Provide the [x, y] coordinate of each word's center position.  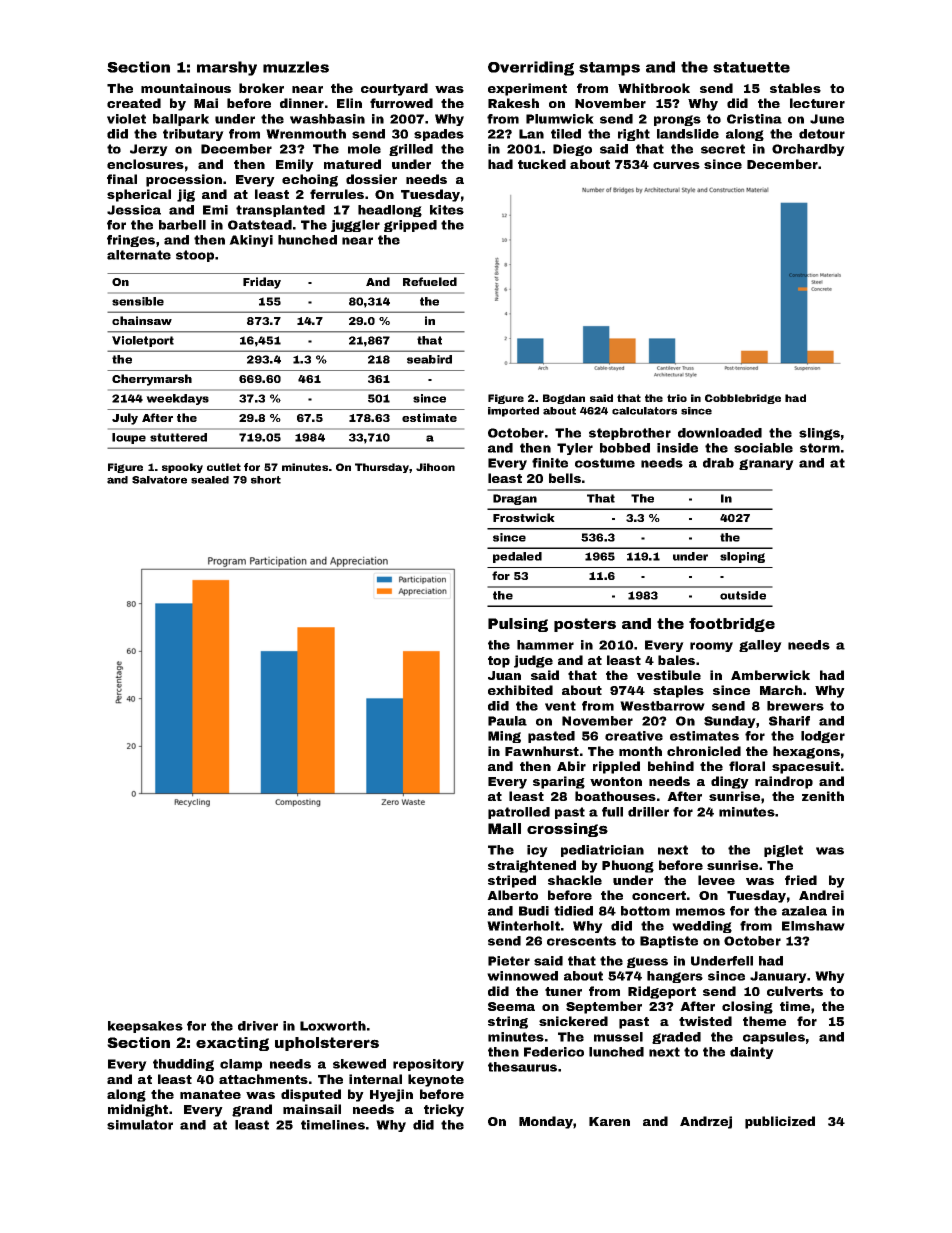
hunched [307, 240]
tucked [542, 164]
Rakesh [513, 103]
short [266, 480]
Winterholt [523, 926]
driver [258, 1026]
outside [743, 595]
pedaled [517, 557]
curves [676, 165]
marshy [227, 68]
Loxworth [333, 1026]
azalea [804, 911]
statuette [751, 67]
